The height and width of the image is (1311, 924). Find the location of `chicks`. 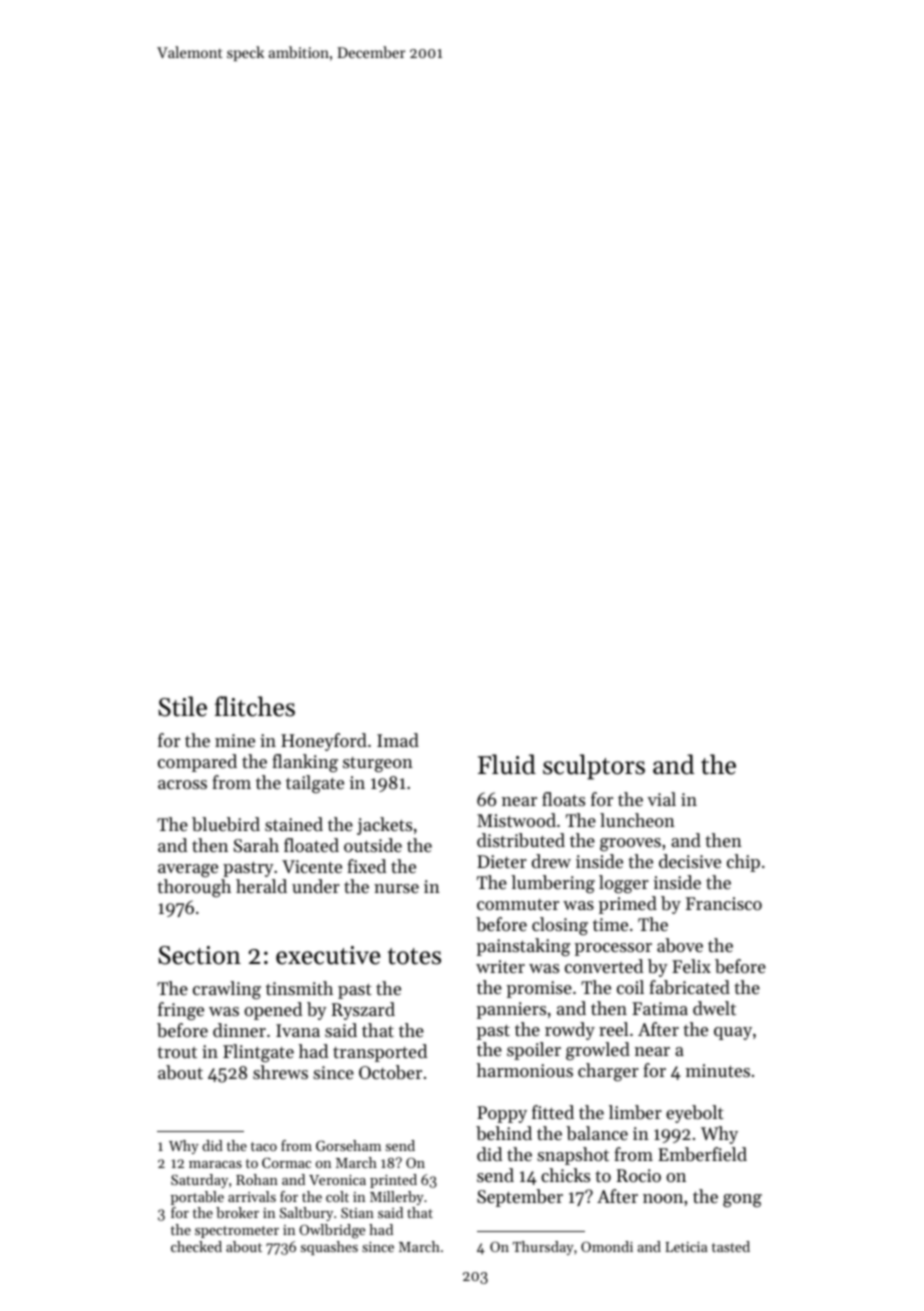

chicks is located at coordinates (565, 1175).
